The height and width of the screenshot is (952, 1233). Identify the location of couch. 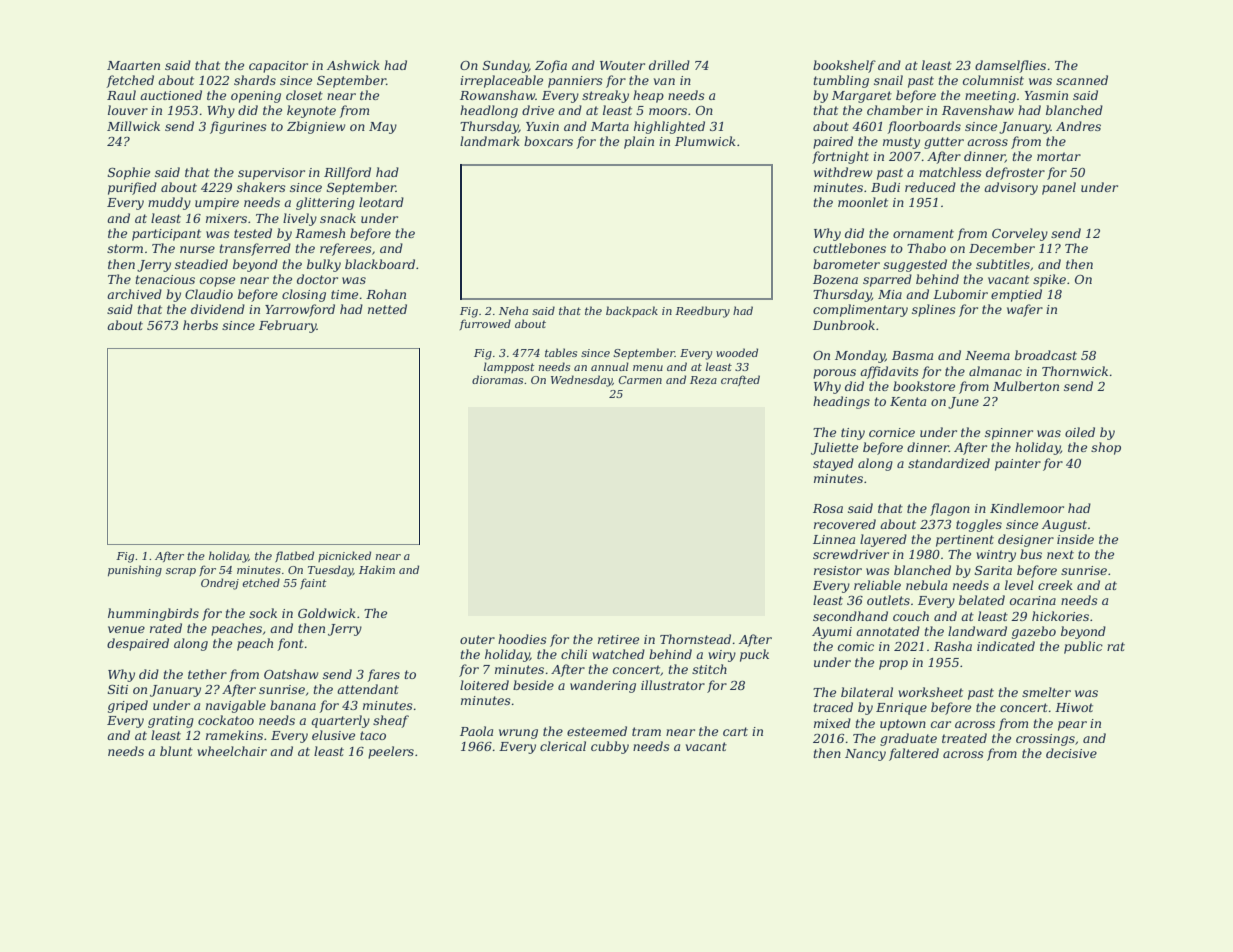
(911, 616).
